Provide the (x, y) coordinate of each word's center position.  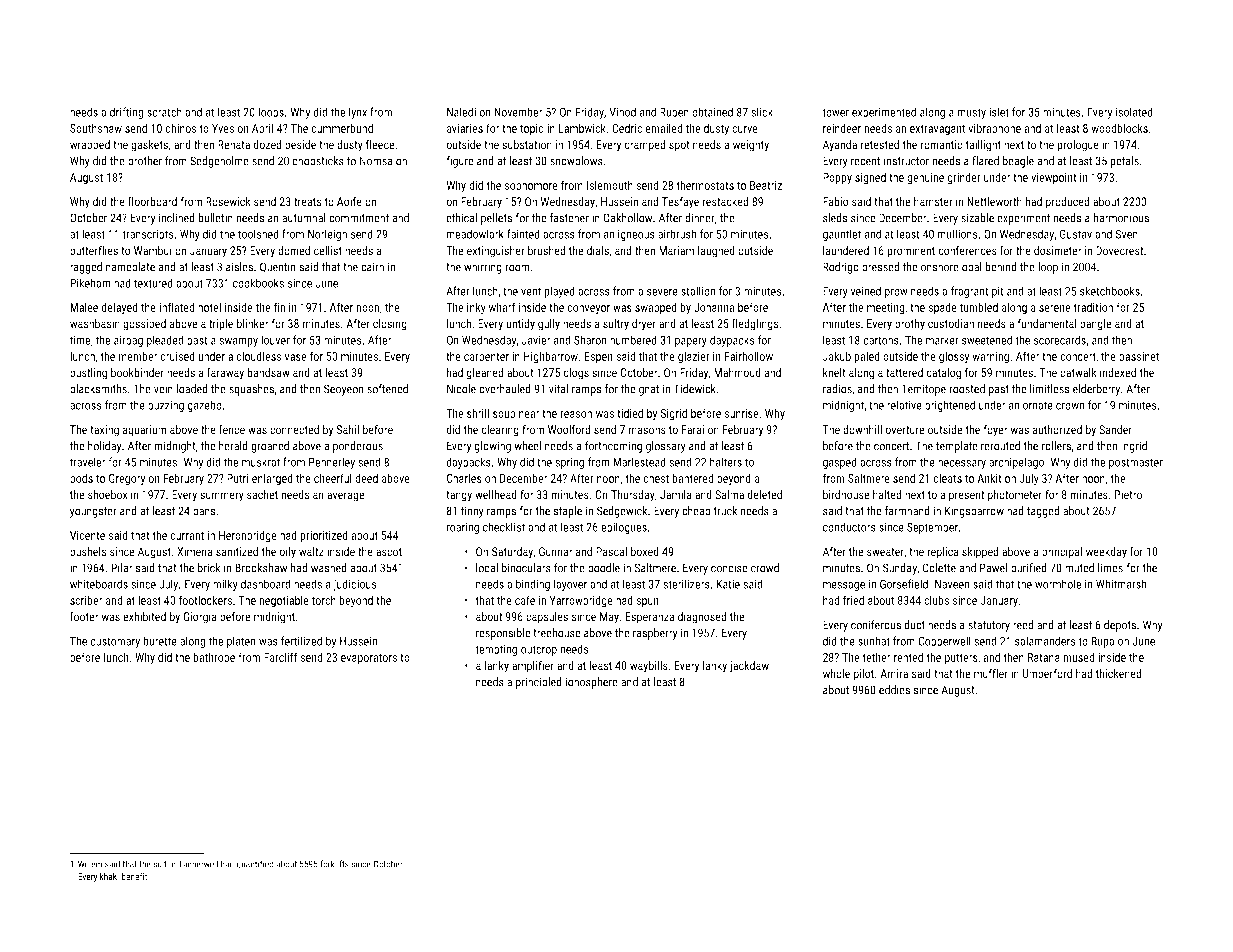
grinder (964, 178)
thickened (1119, 673)
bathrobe (214, 657)
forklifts (334, 864)
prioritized (324, 536)
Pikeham (90, 283)
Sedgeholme (219, 162)
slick (762, 112)
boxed (645, 551)
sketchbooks (1110, 291)
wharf (502, 307)
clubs (936, 600)
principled (539, 683)
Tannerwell (198, 864)
